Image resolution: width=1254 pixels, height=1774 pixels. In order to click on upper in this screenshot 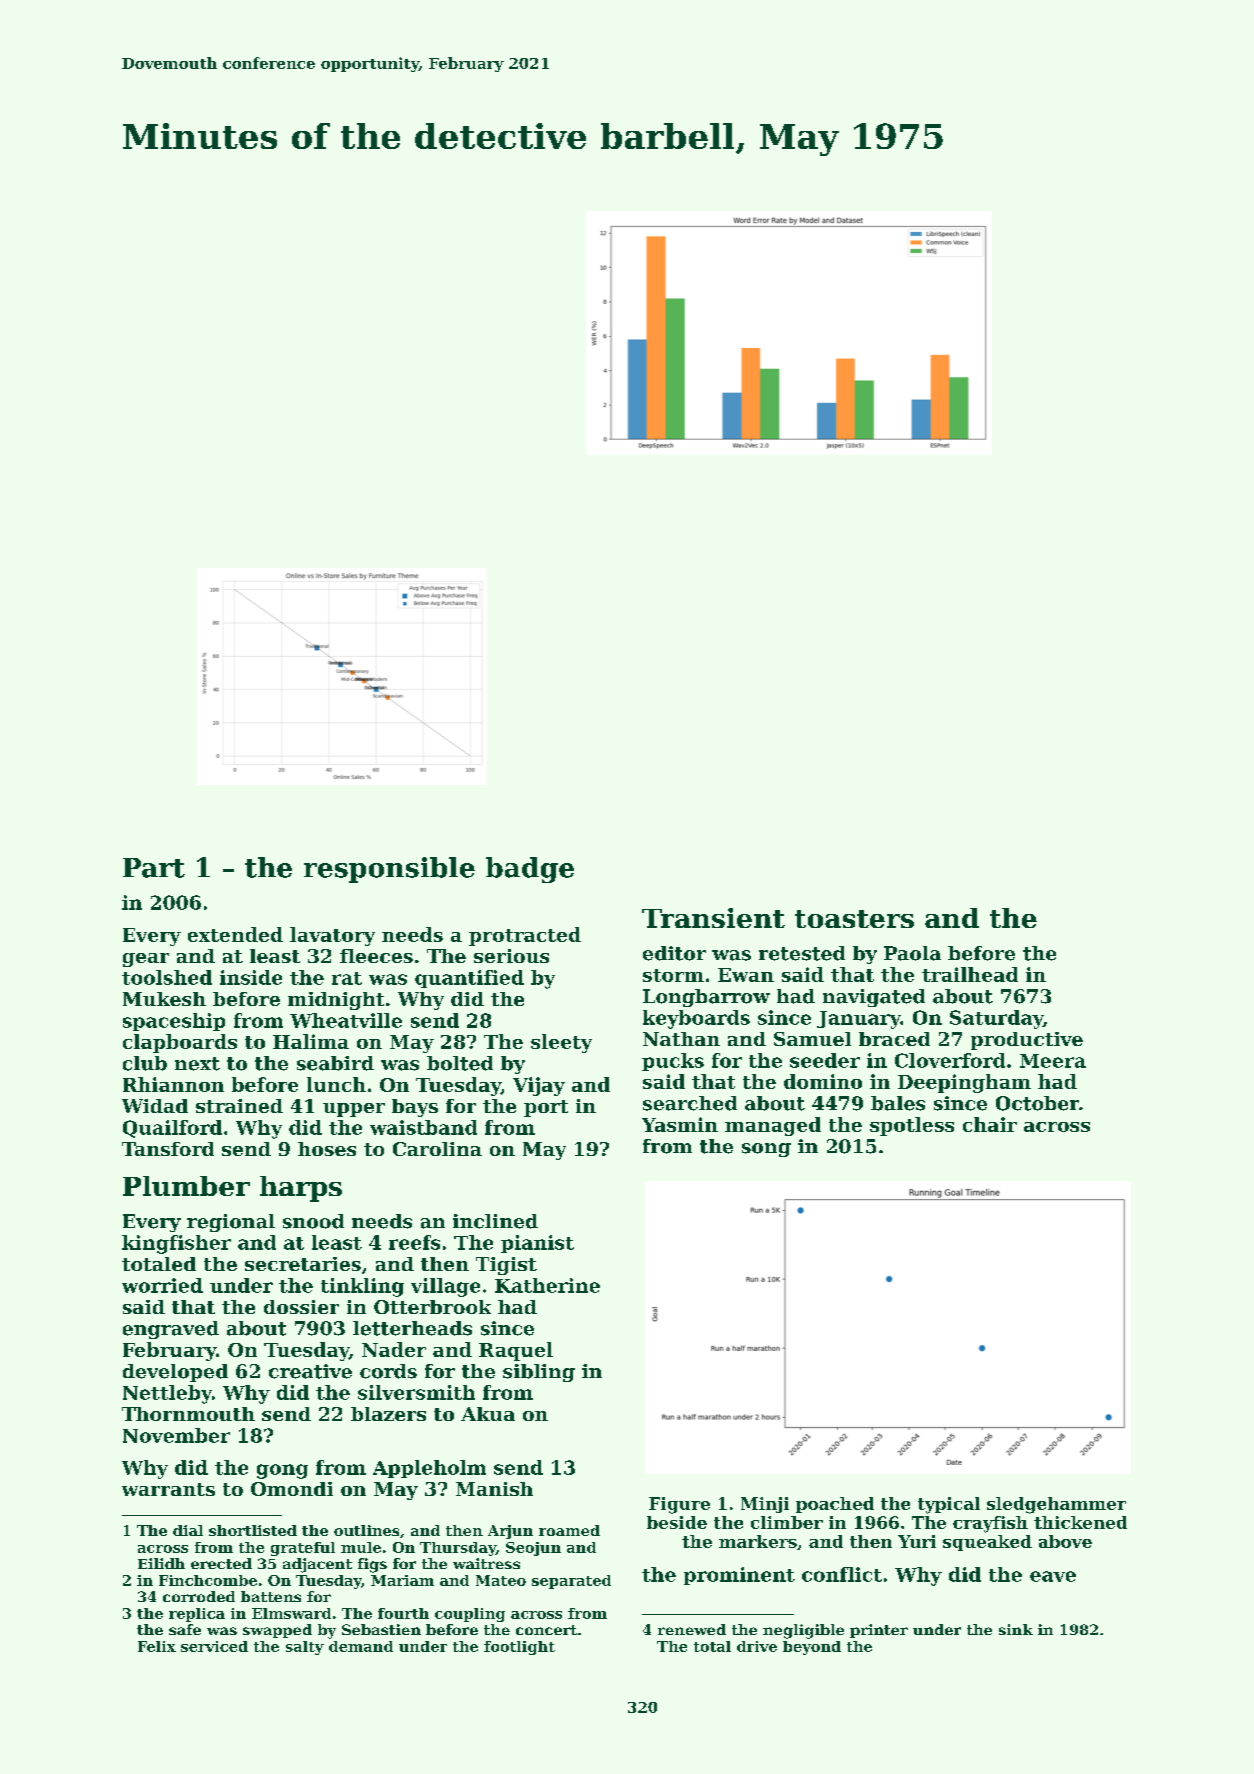, I will do `click(354, 1110)`.
